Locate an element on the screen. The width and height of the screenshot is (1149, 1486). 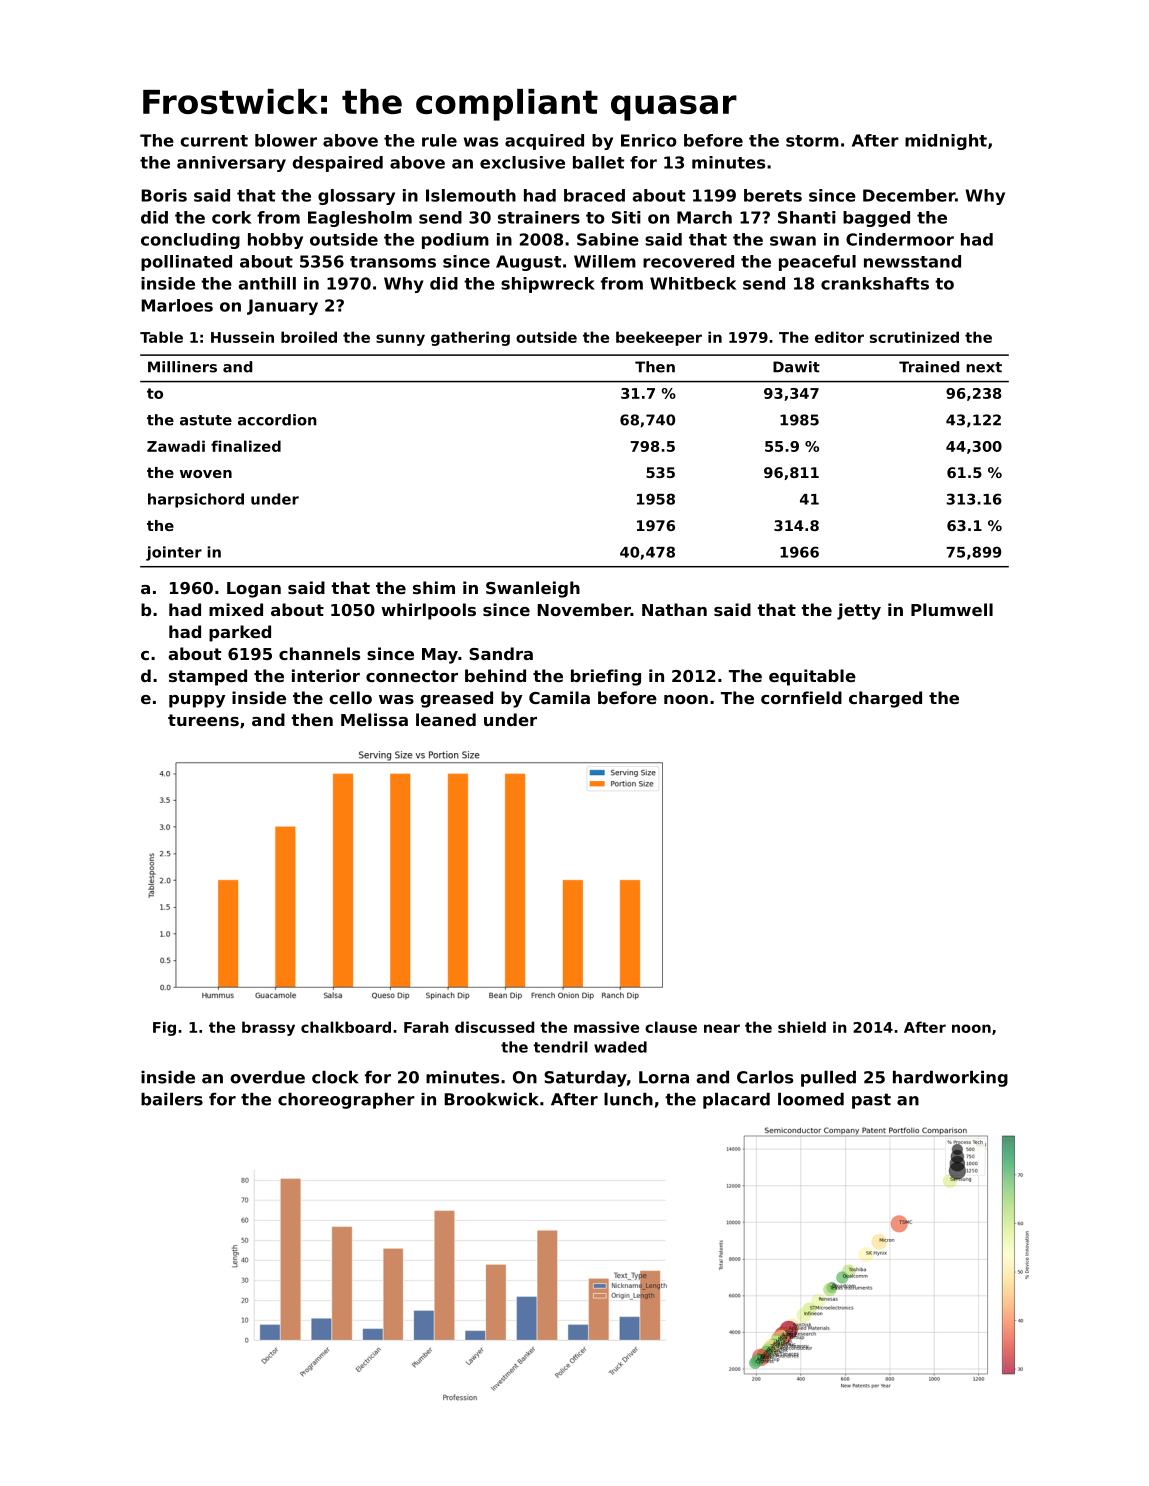
current is located at coordinates (214, 141).
